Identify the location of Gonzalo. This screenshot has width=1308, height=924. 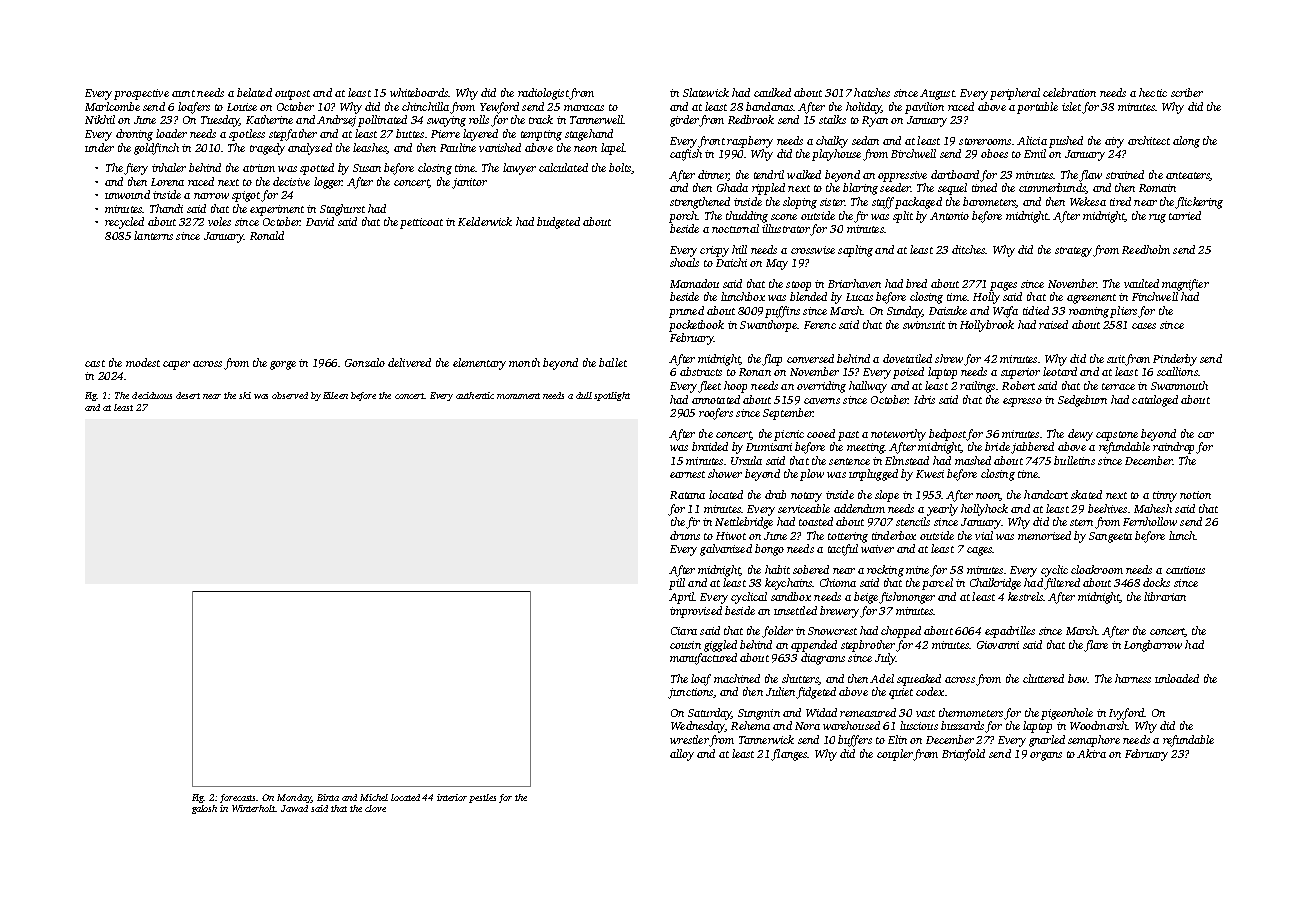
(365, 362).
